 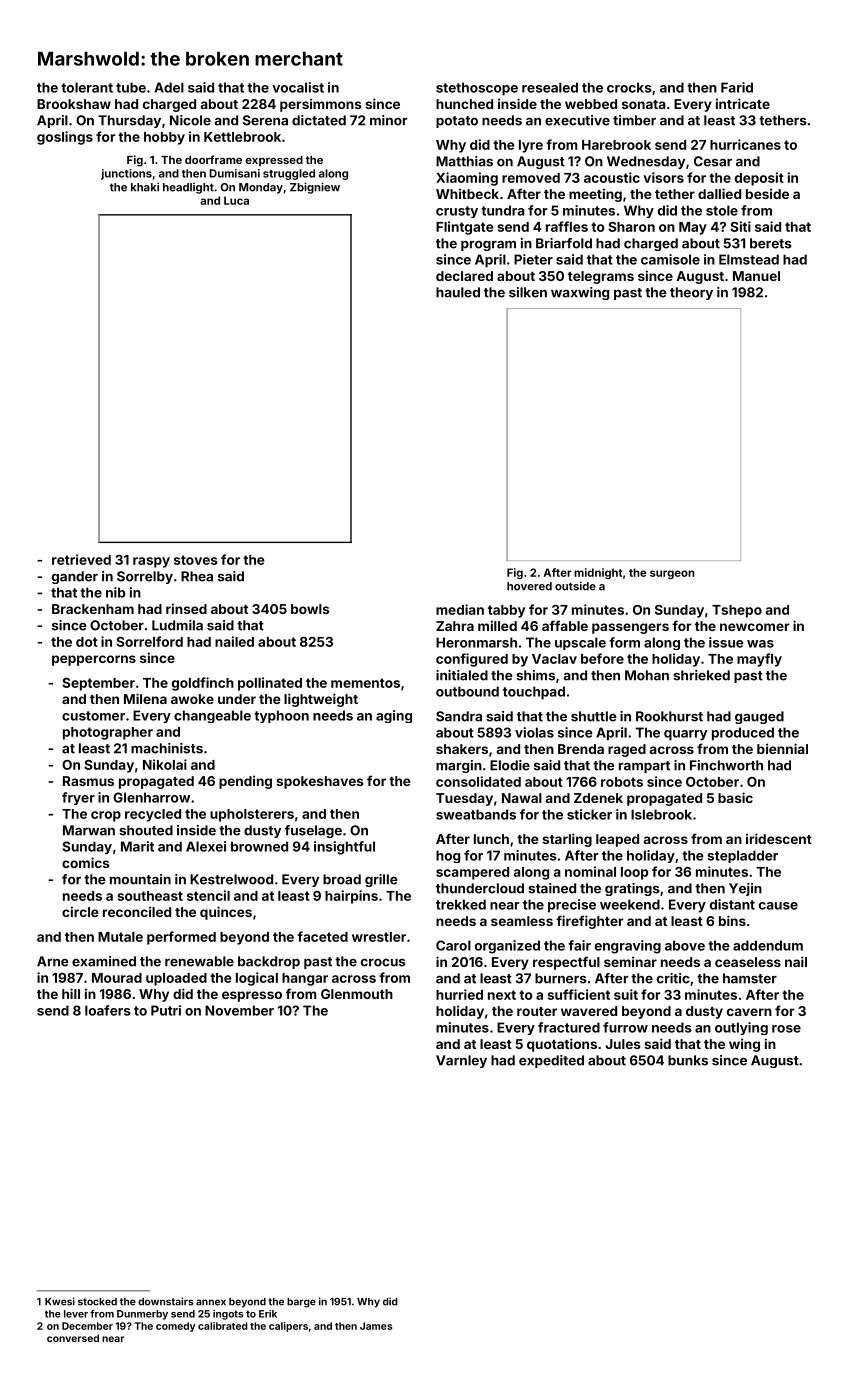 I want to click on khaki, so click(x=145, y=187).
